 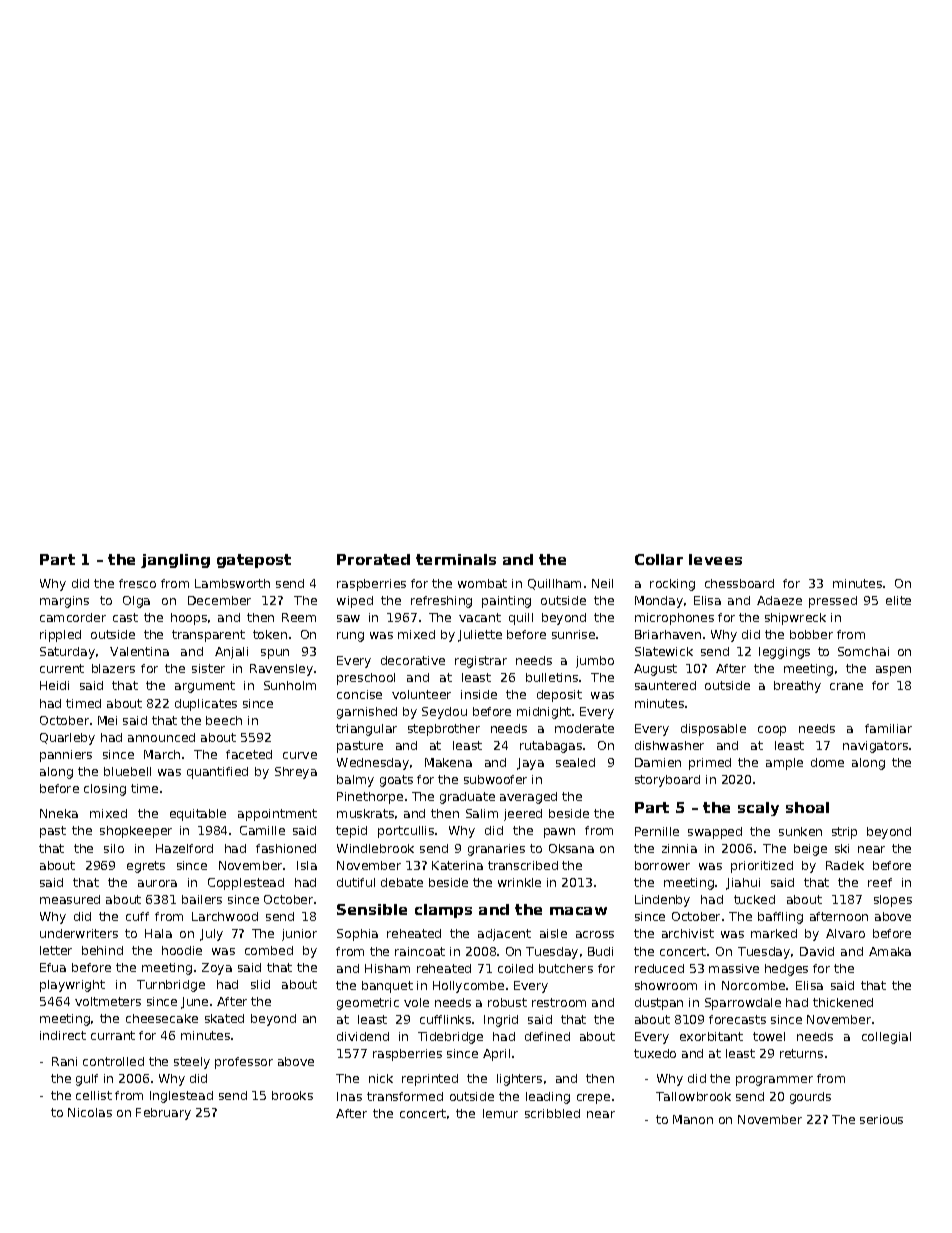 I want to click on archivist, so click(x=688, y=933).
